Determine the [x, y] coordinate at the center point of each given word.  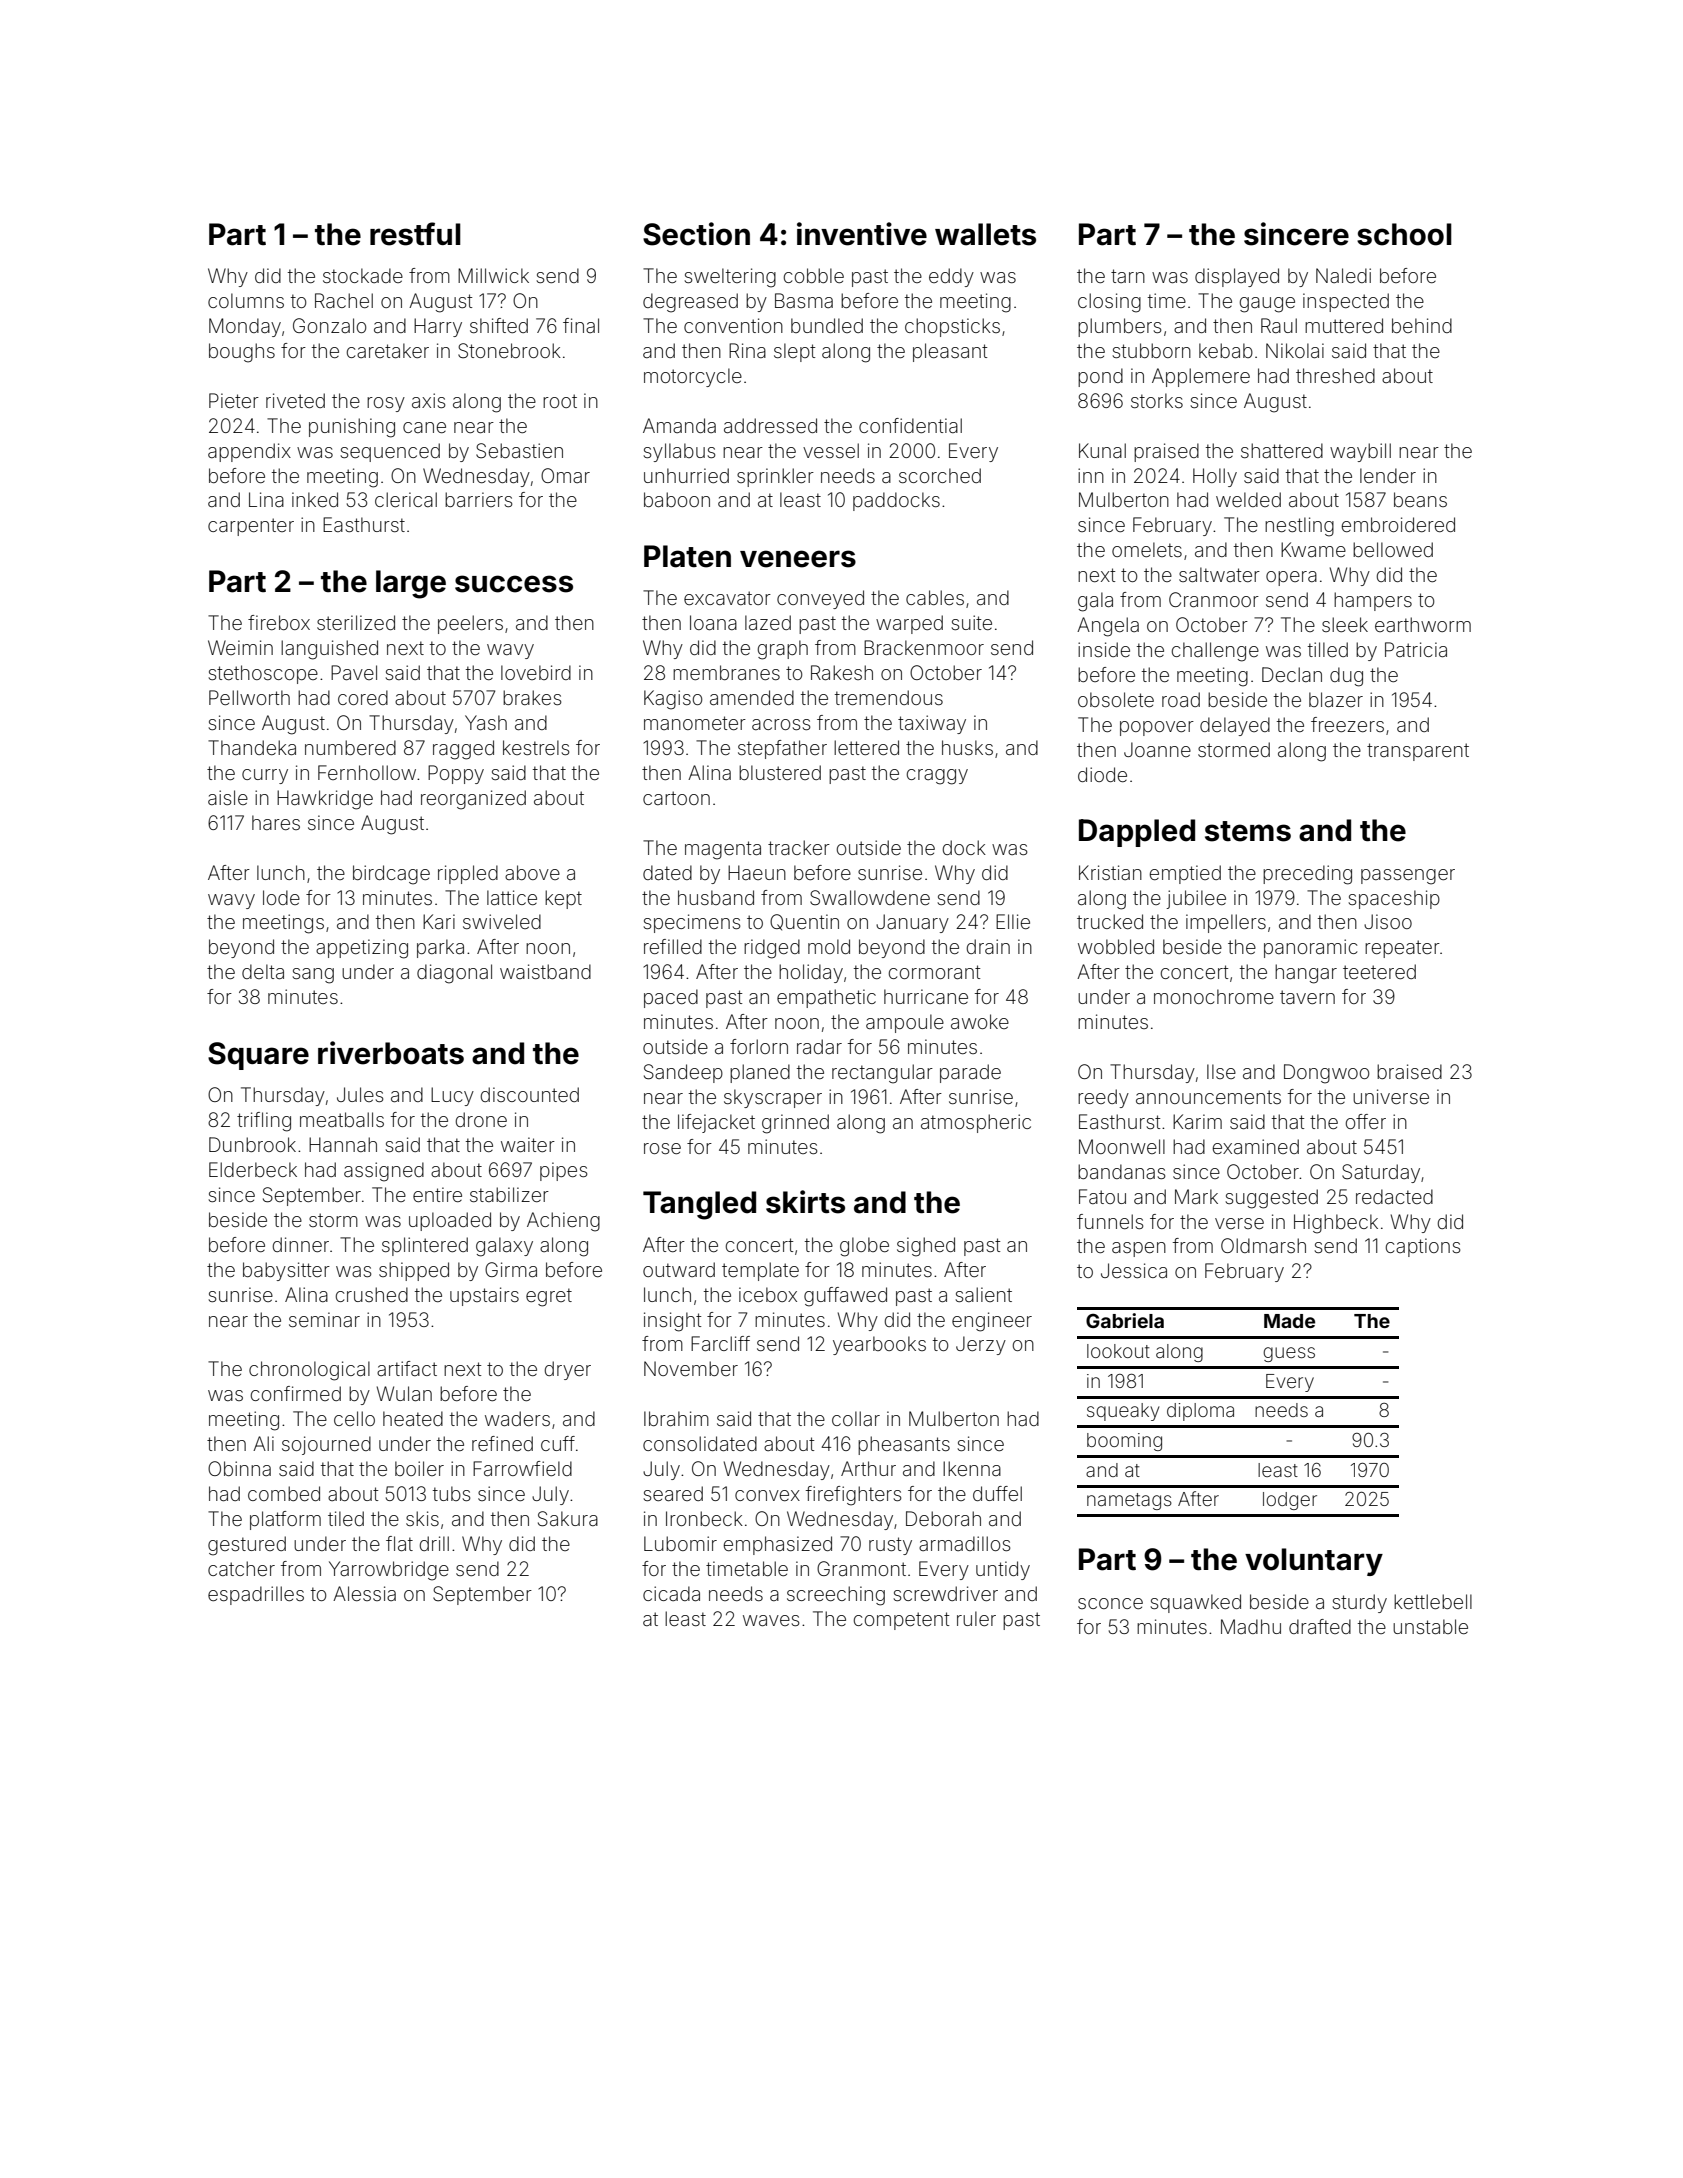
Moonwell [1122, 1146]
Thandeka [252, 747]
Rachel [344, 300]
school [1404, 234]
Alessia [364, 1593]
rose [662, 1148]
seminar [324, 1319]
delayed [1235, 726]
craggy [937, 777]
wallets [985, 234]
